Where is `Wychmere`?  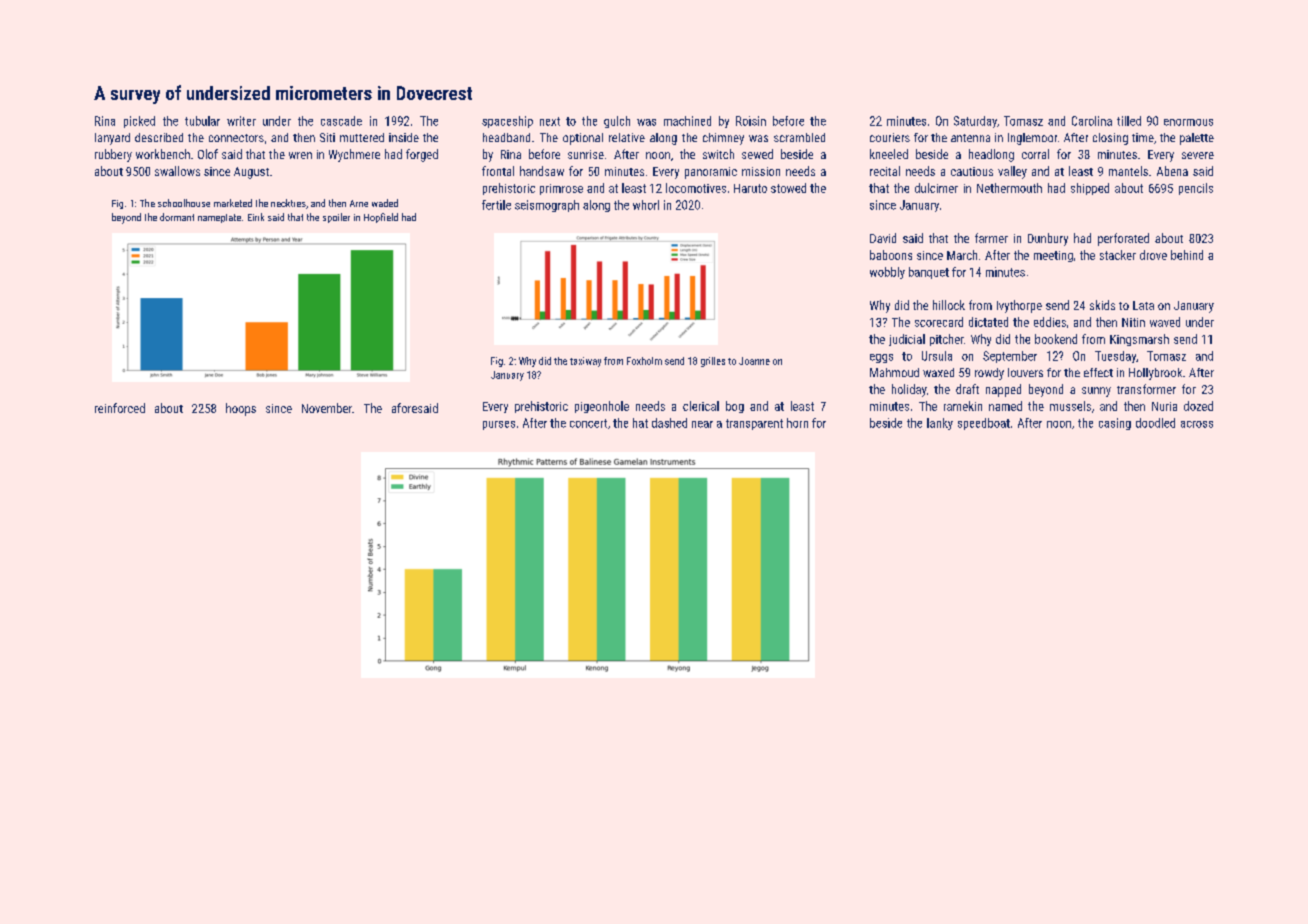 Wychmere is located at coordinates (354, 155).
